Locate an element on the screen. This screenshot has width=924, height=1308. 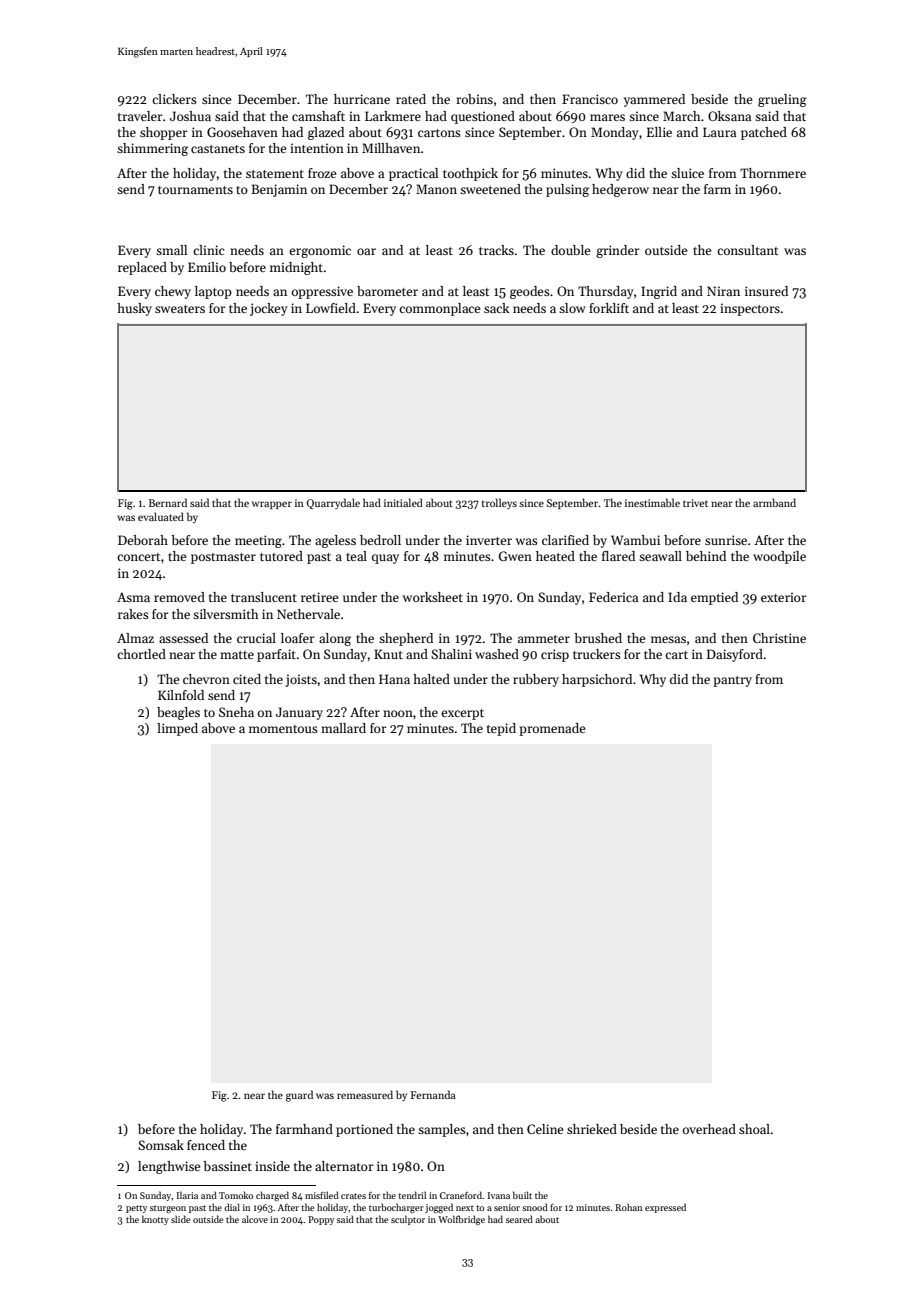
promenade is located at coordinates (552, 729).
